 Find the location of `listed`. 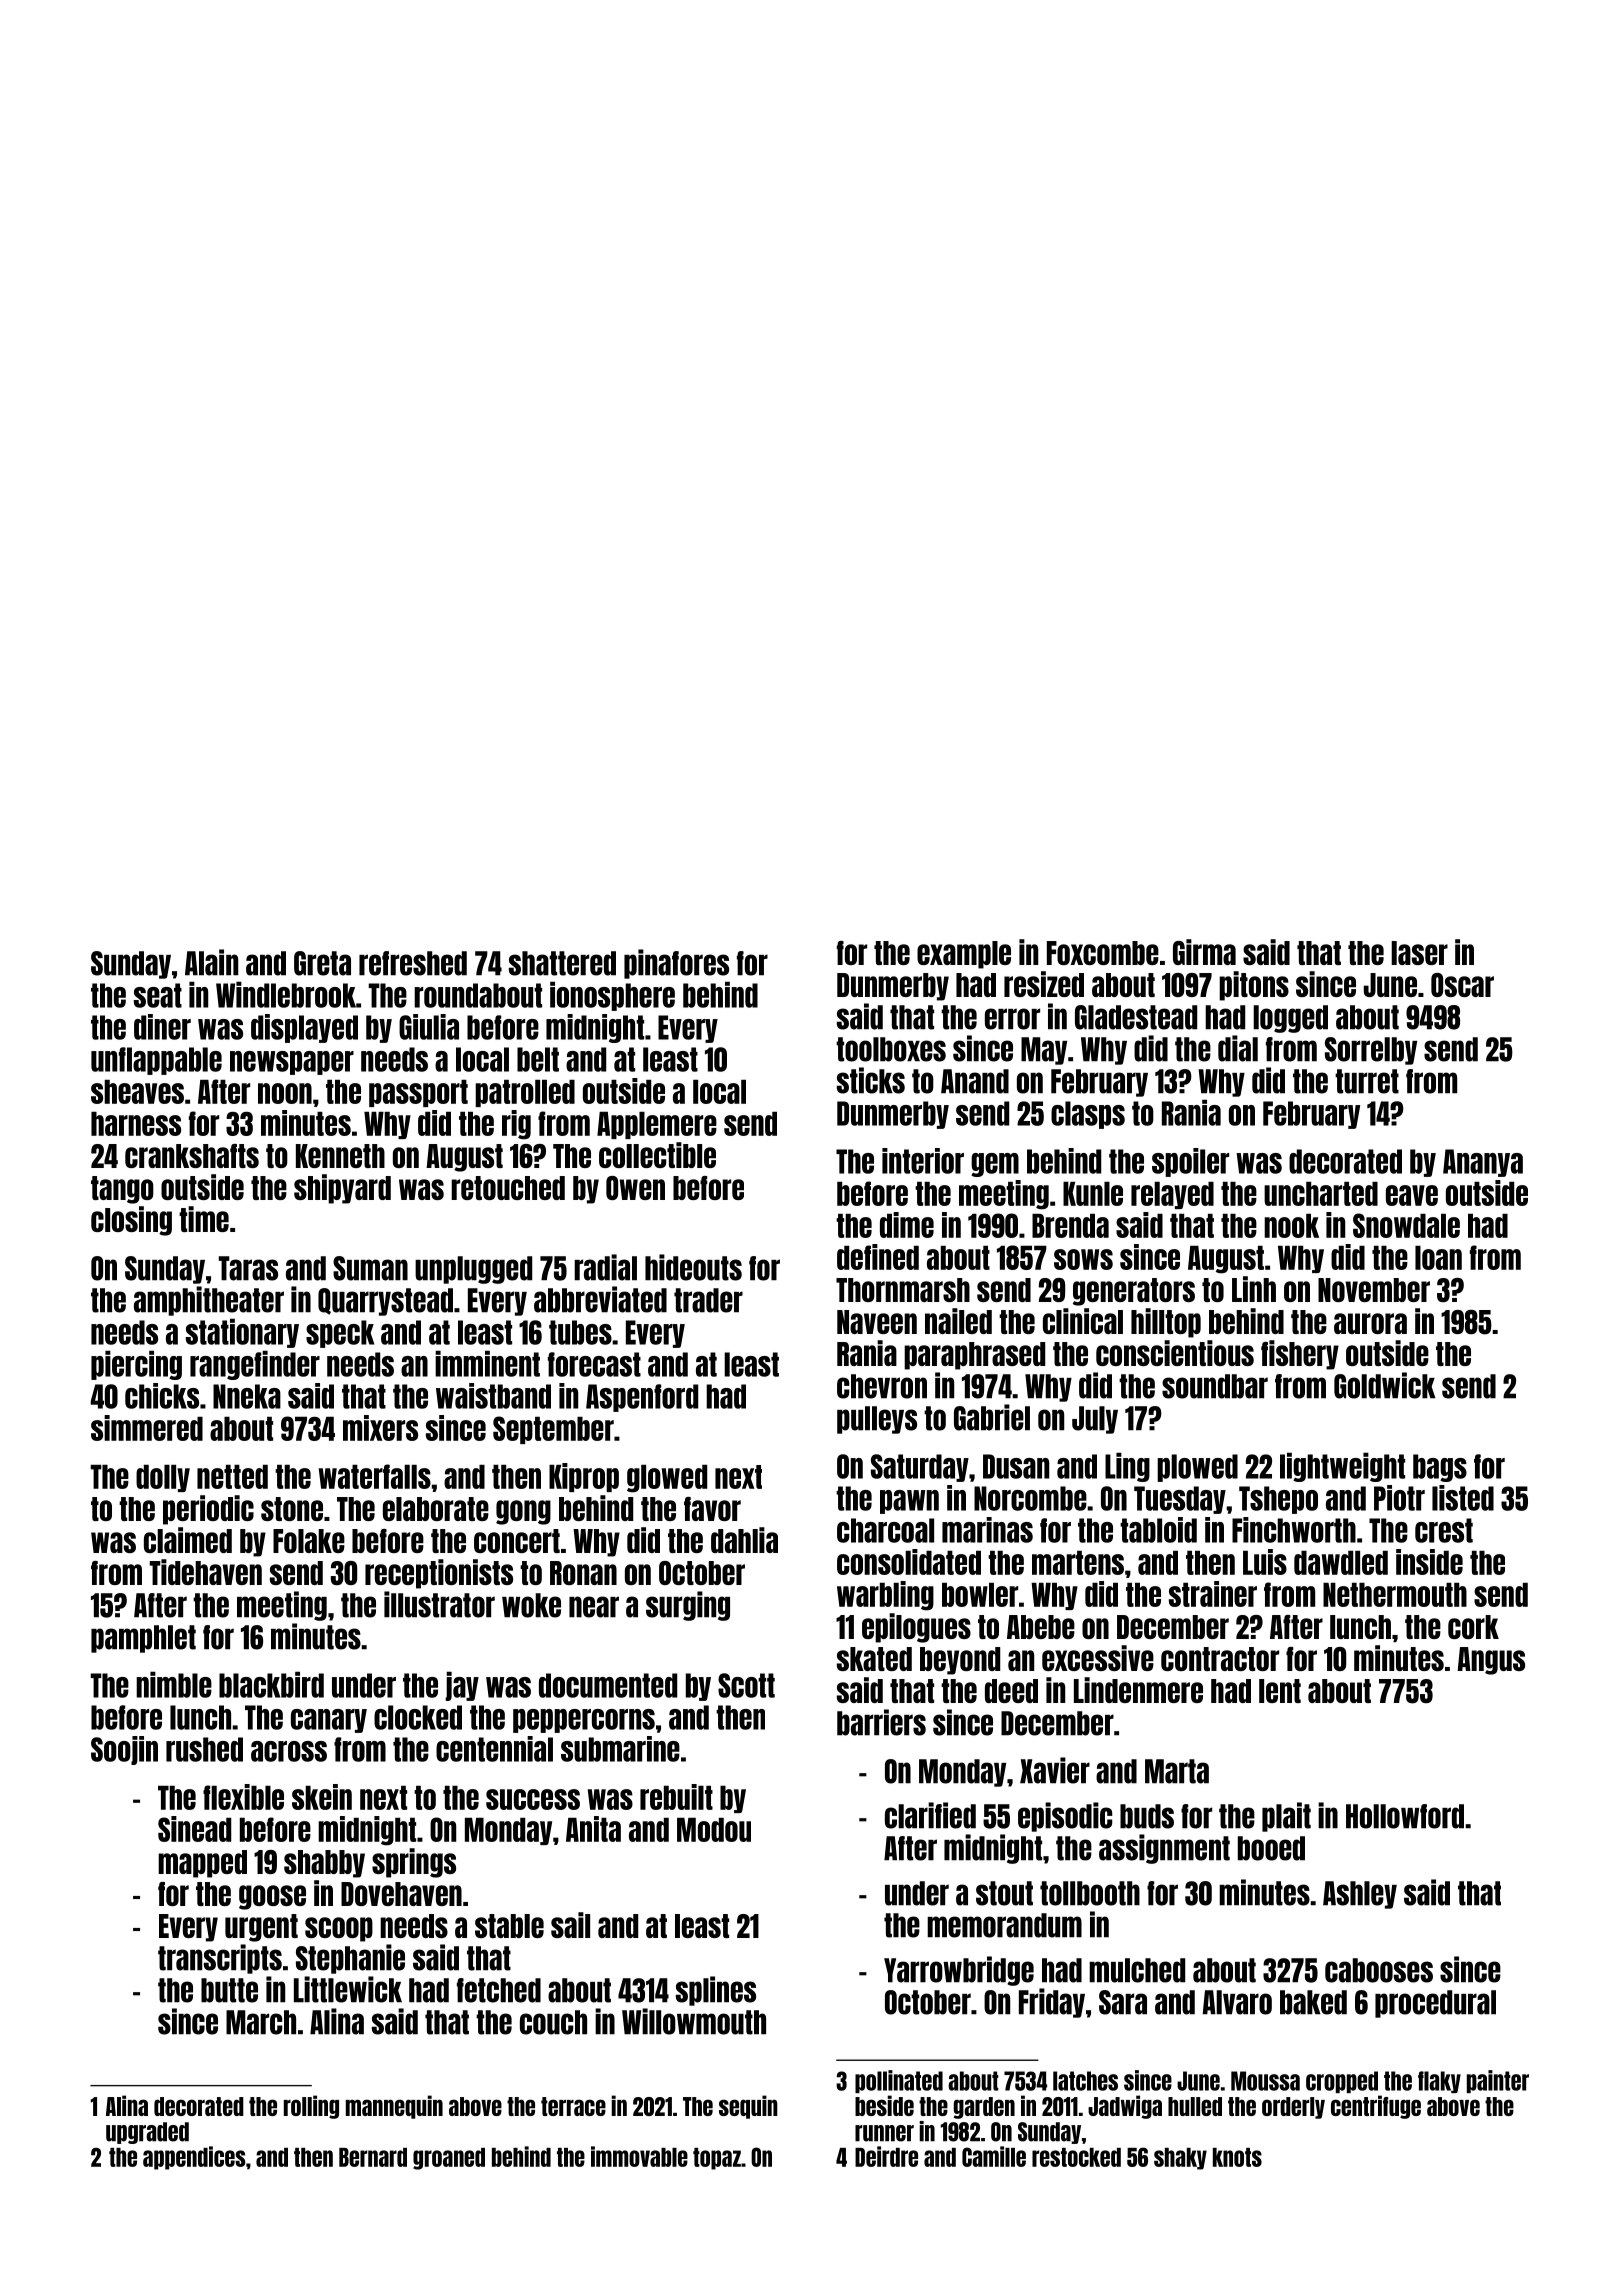

listed is located at coordinates (1463, 1498).
